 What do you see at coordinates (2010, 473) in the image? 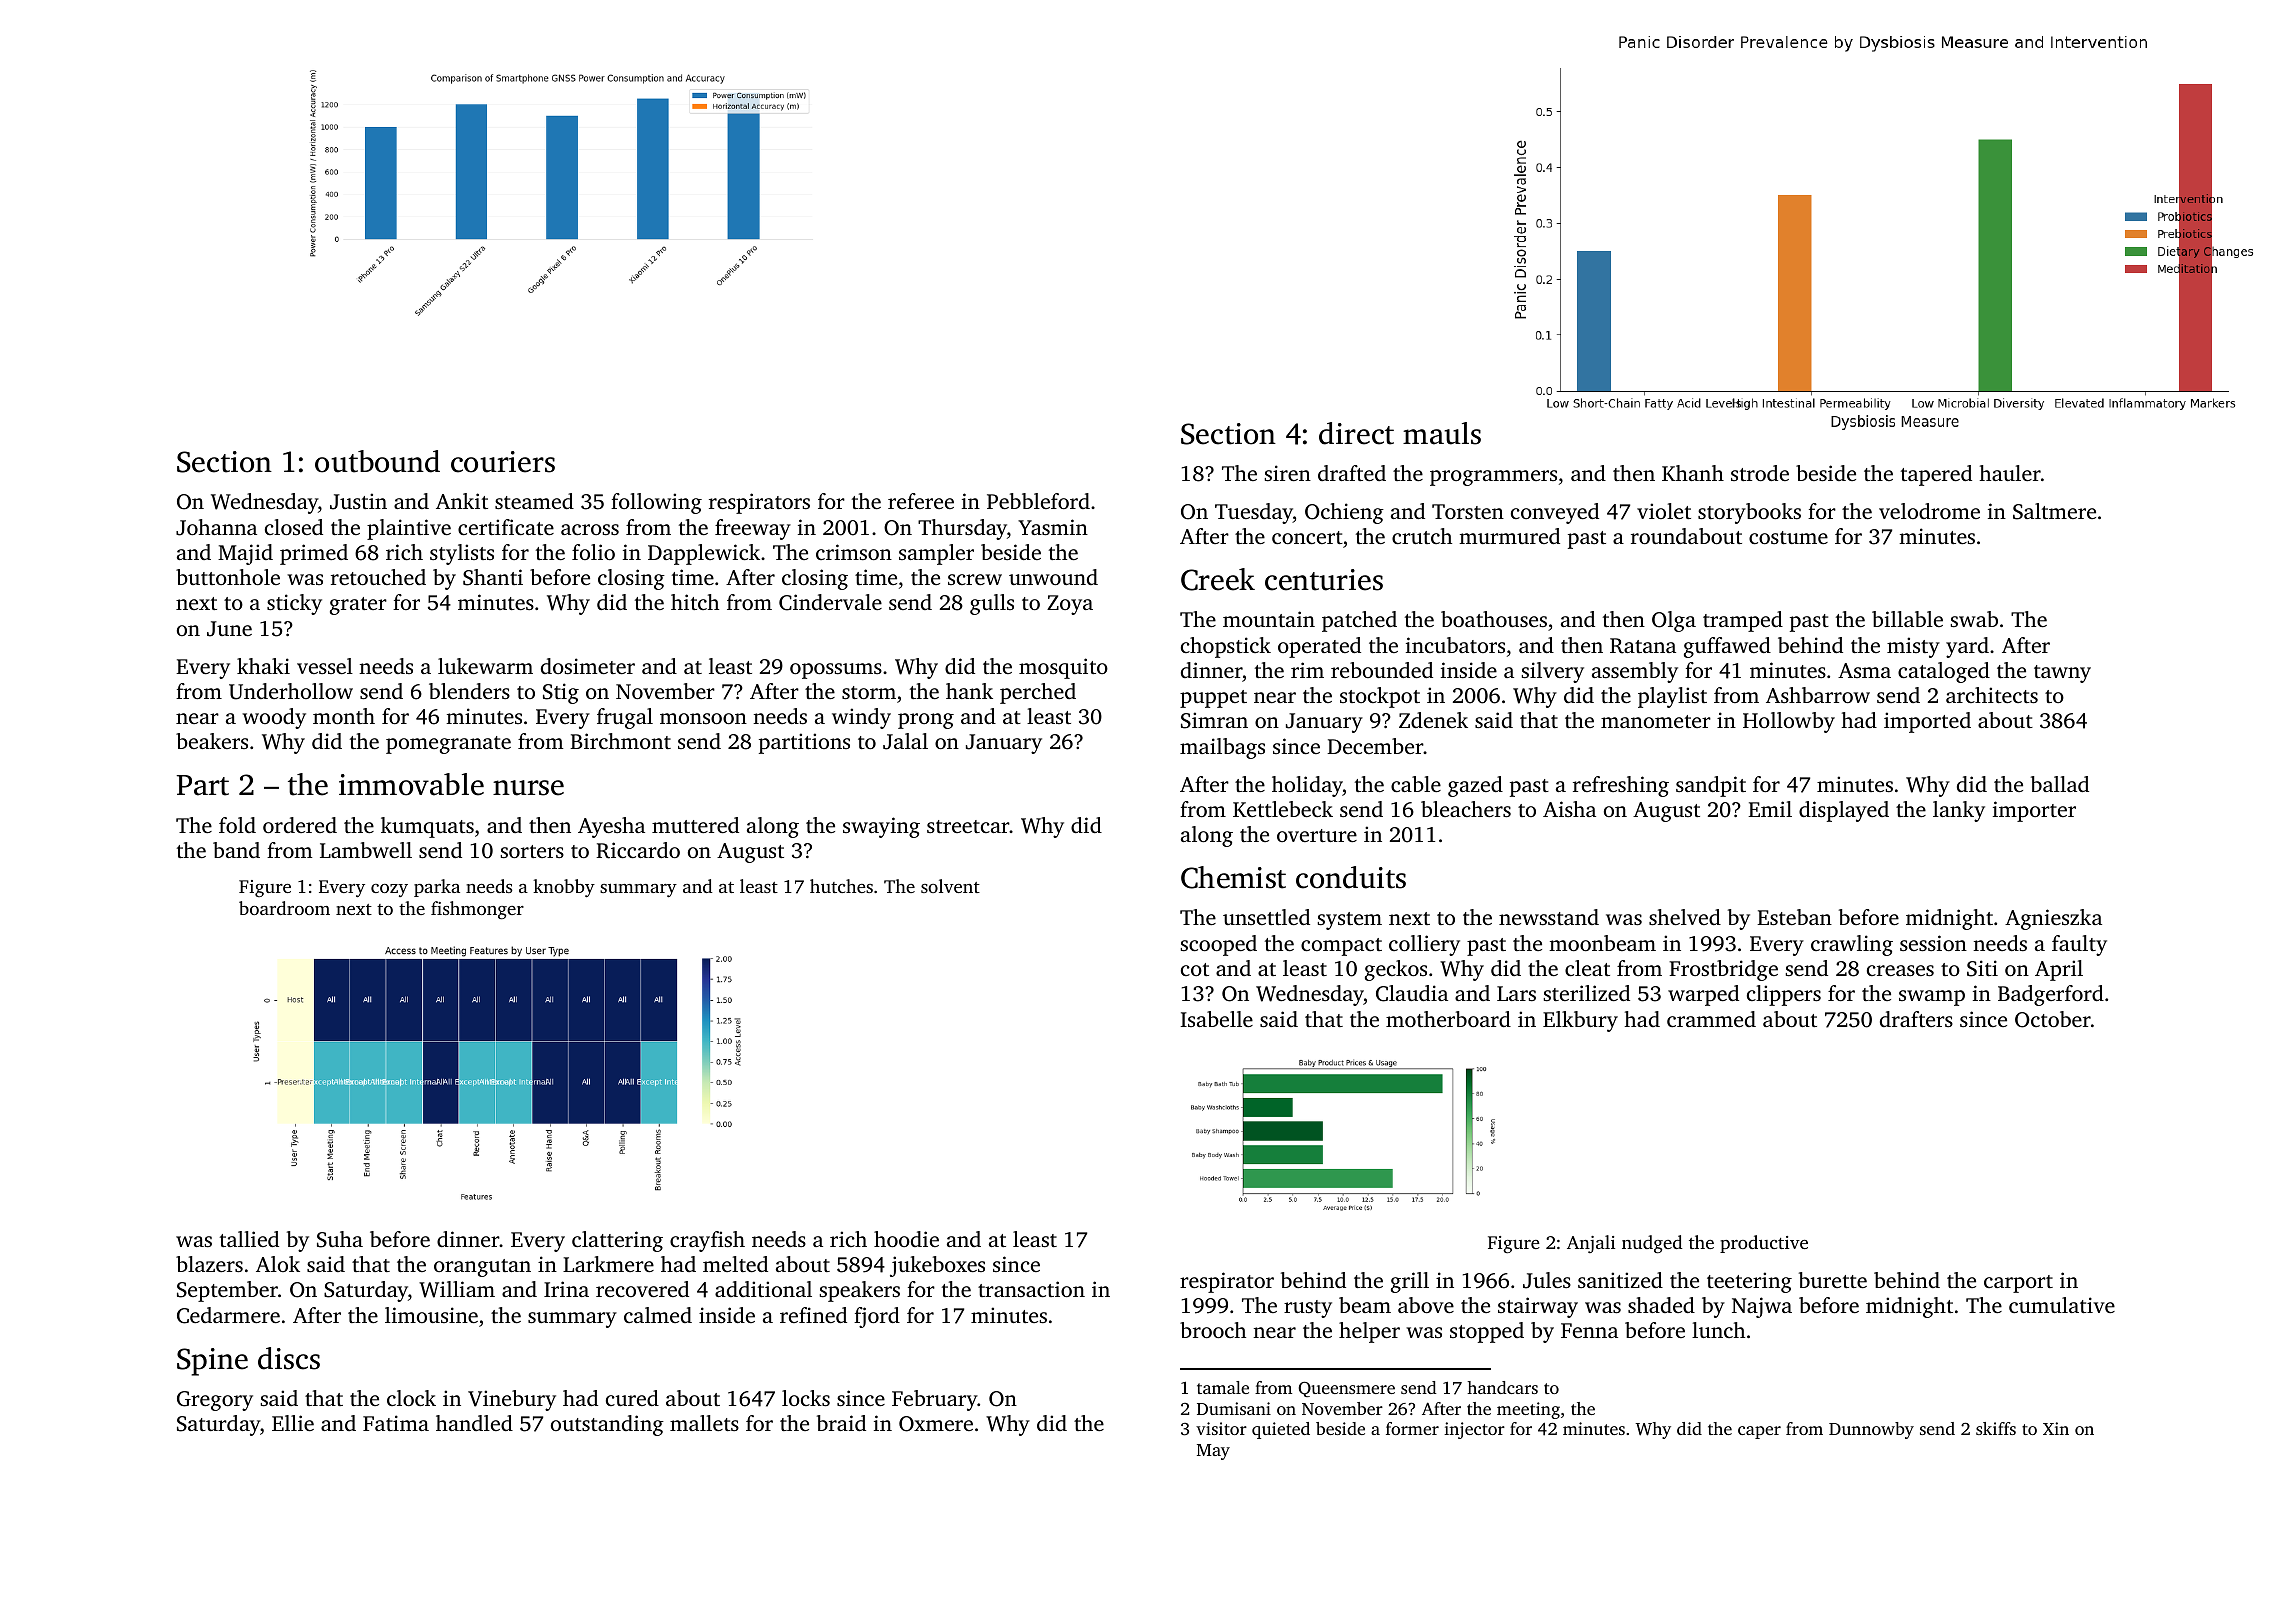
I see `hauler` at bounding box center [2010, 473].
